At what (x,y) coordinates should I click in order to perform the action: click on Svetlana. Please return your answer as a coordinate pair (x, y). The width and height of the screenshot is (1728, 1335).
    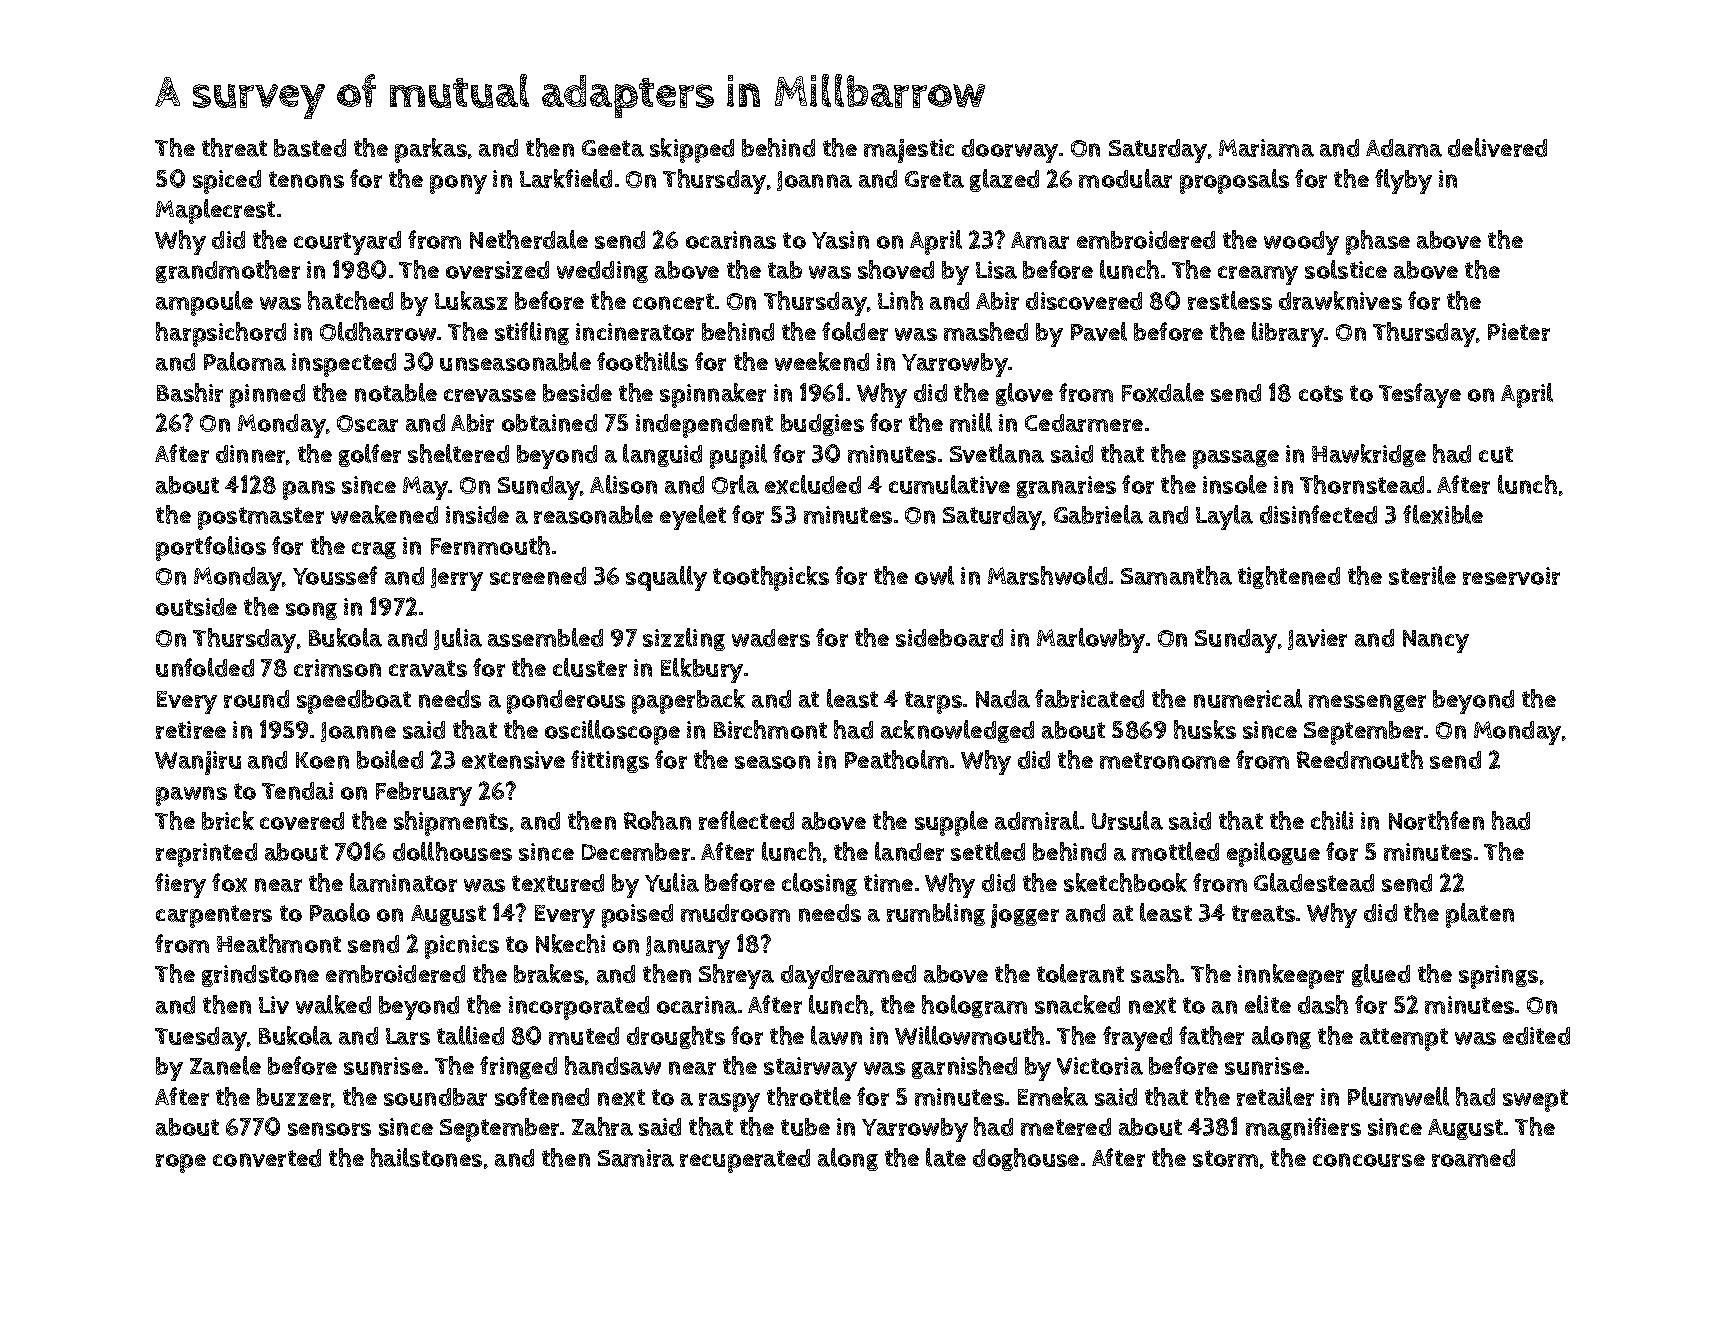
    Looking at the image, I should click on (997, 453).
